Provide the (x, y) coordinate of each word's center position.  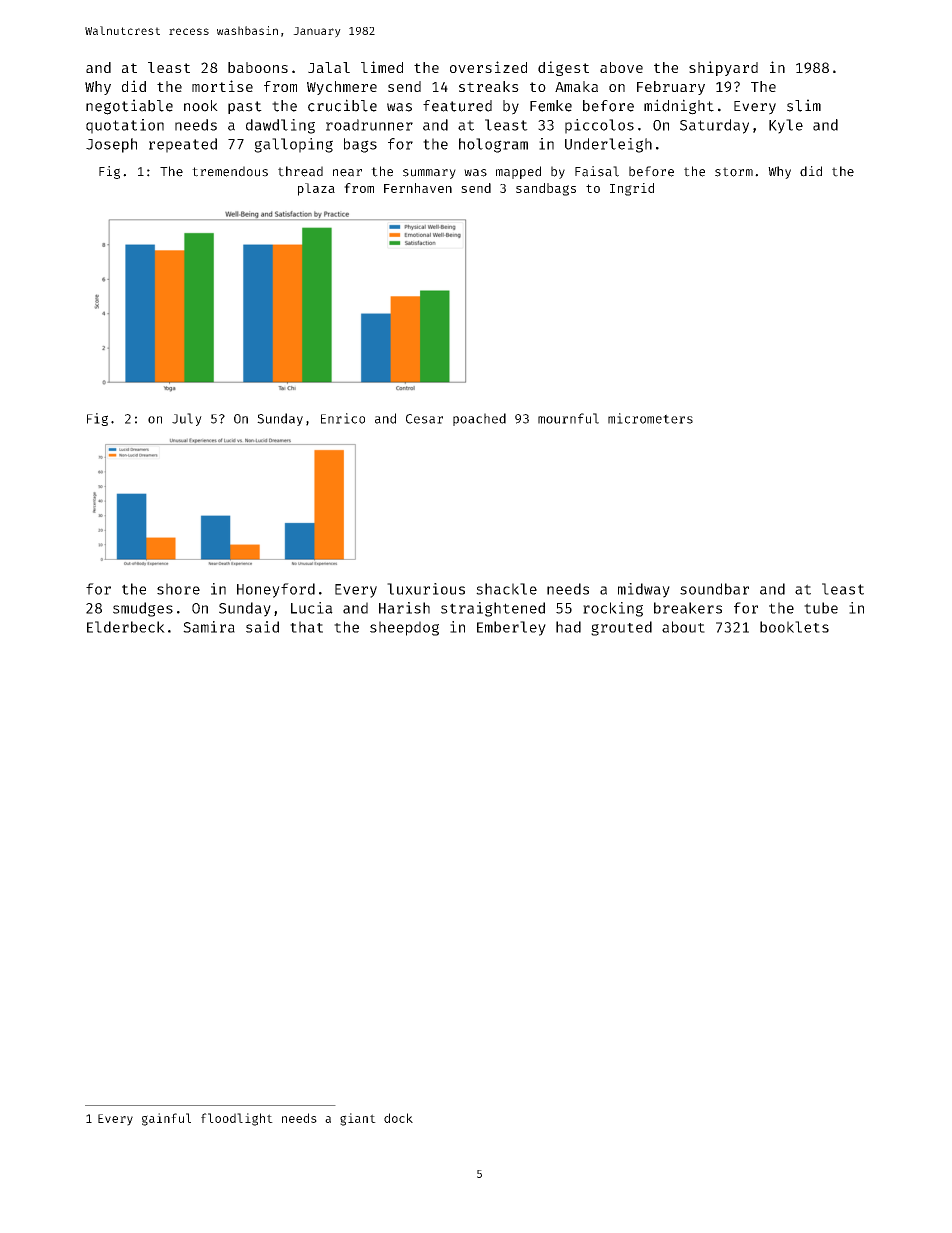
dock (398, 1118)
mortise (222, 86)
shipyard (723, 68)
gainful (166, 1119)
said (262, 627)
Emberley (511, 628)
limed (382, 67)
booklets (794, 627)
